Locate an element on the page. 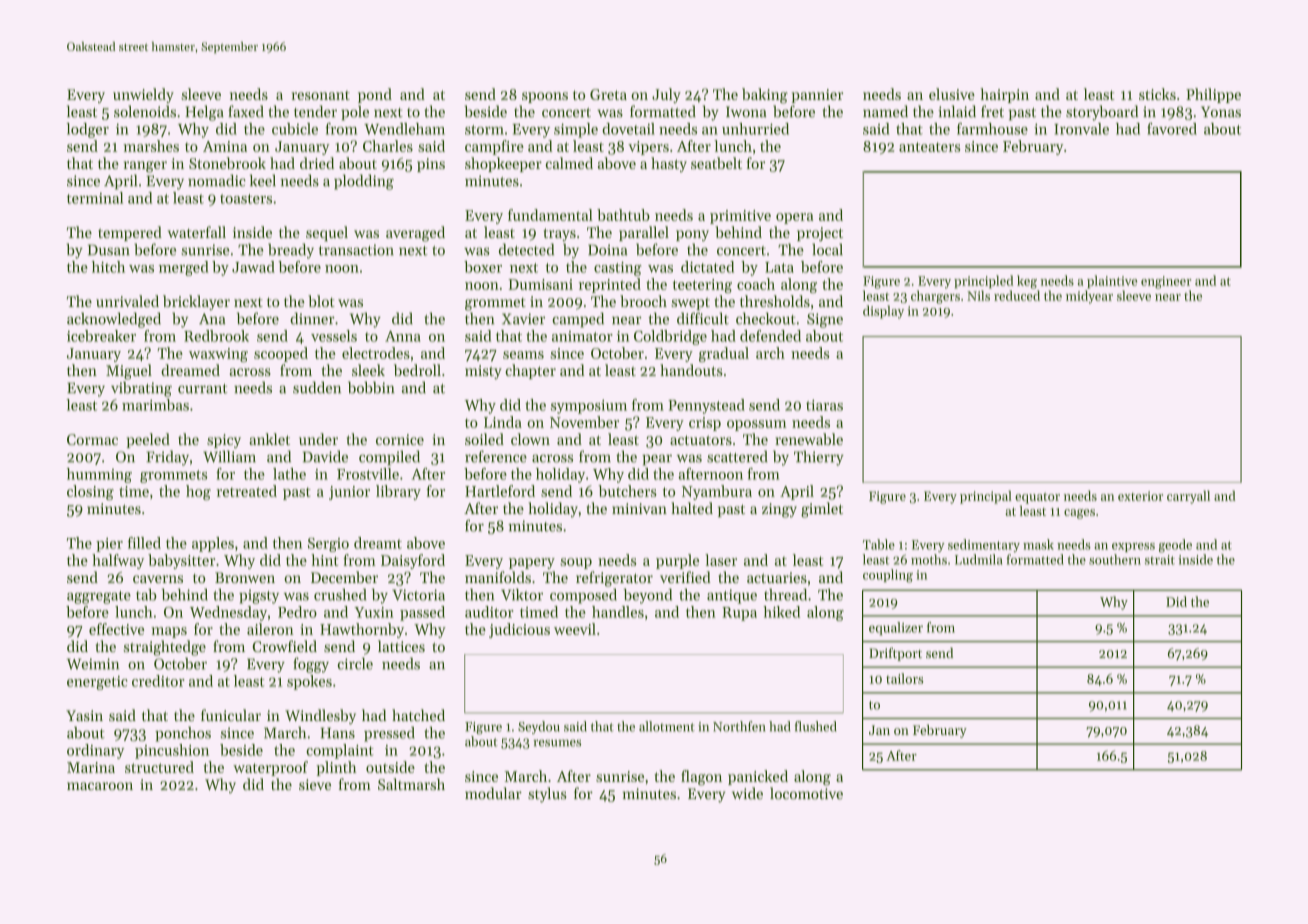  July is located at coordinates (666, 95).
